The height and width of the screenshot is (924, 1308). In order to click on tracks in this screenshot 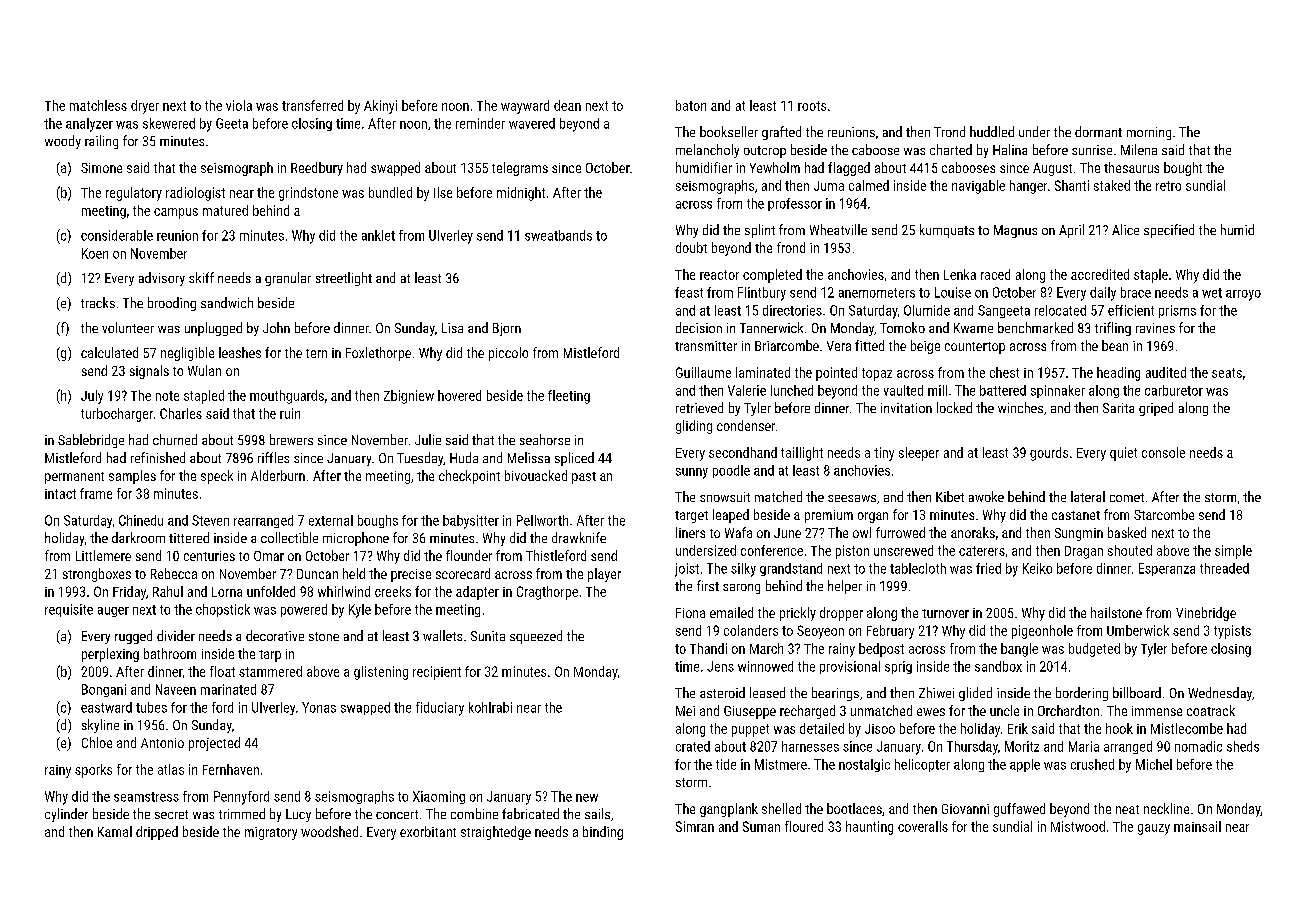, I will do `click(98, 302)`.
